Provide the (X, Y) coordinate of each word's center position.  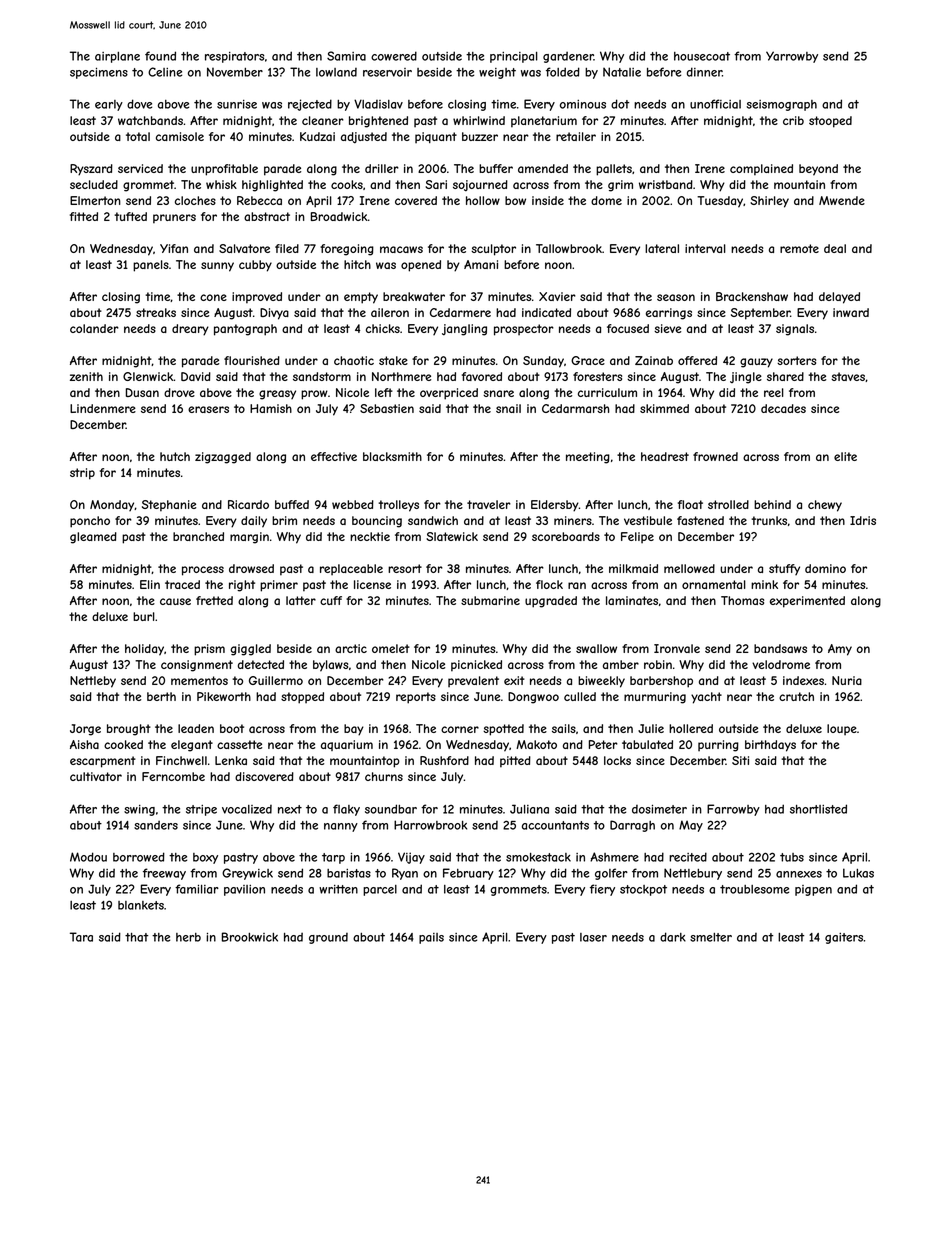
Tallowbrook (569, 248)
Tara (81, 937)
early (109, 105)
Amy (840, 650)
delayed (839, 298)
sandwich (433, 520)
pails (431, 938)
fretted (214, 600)
